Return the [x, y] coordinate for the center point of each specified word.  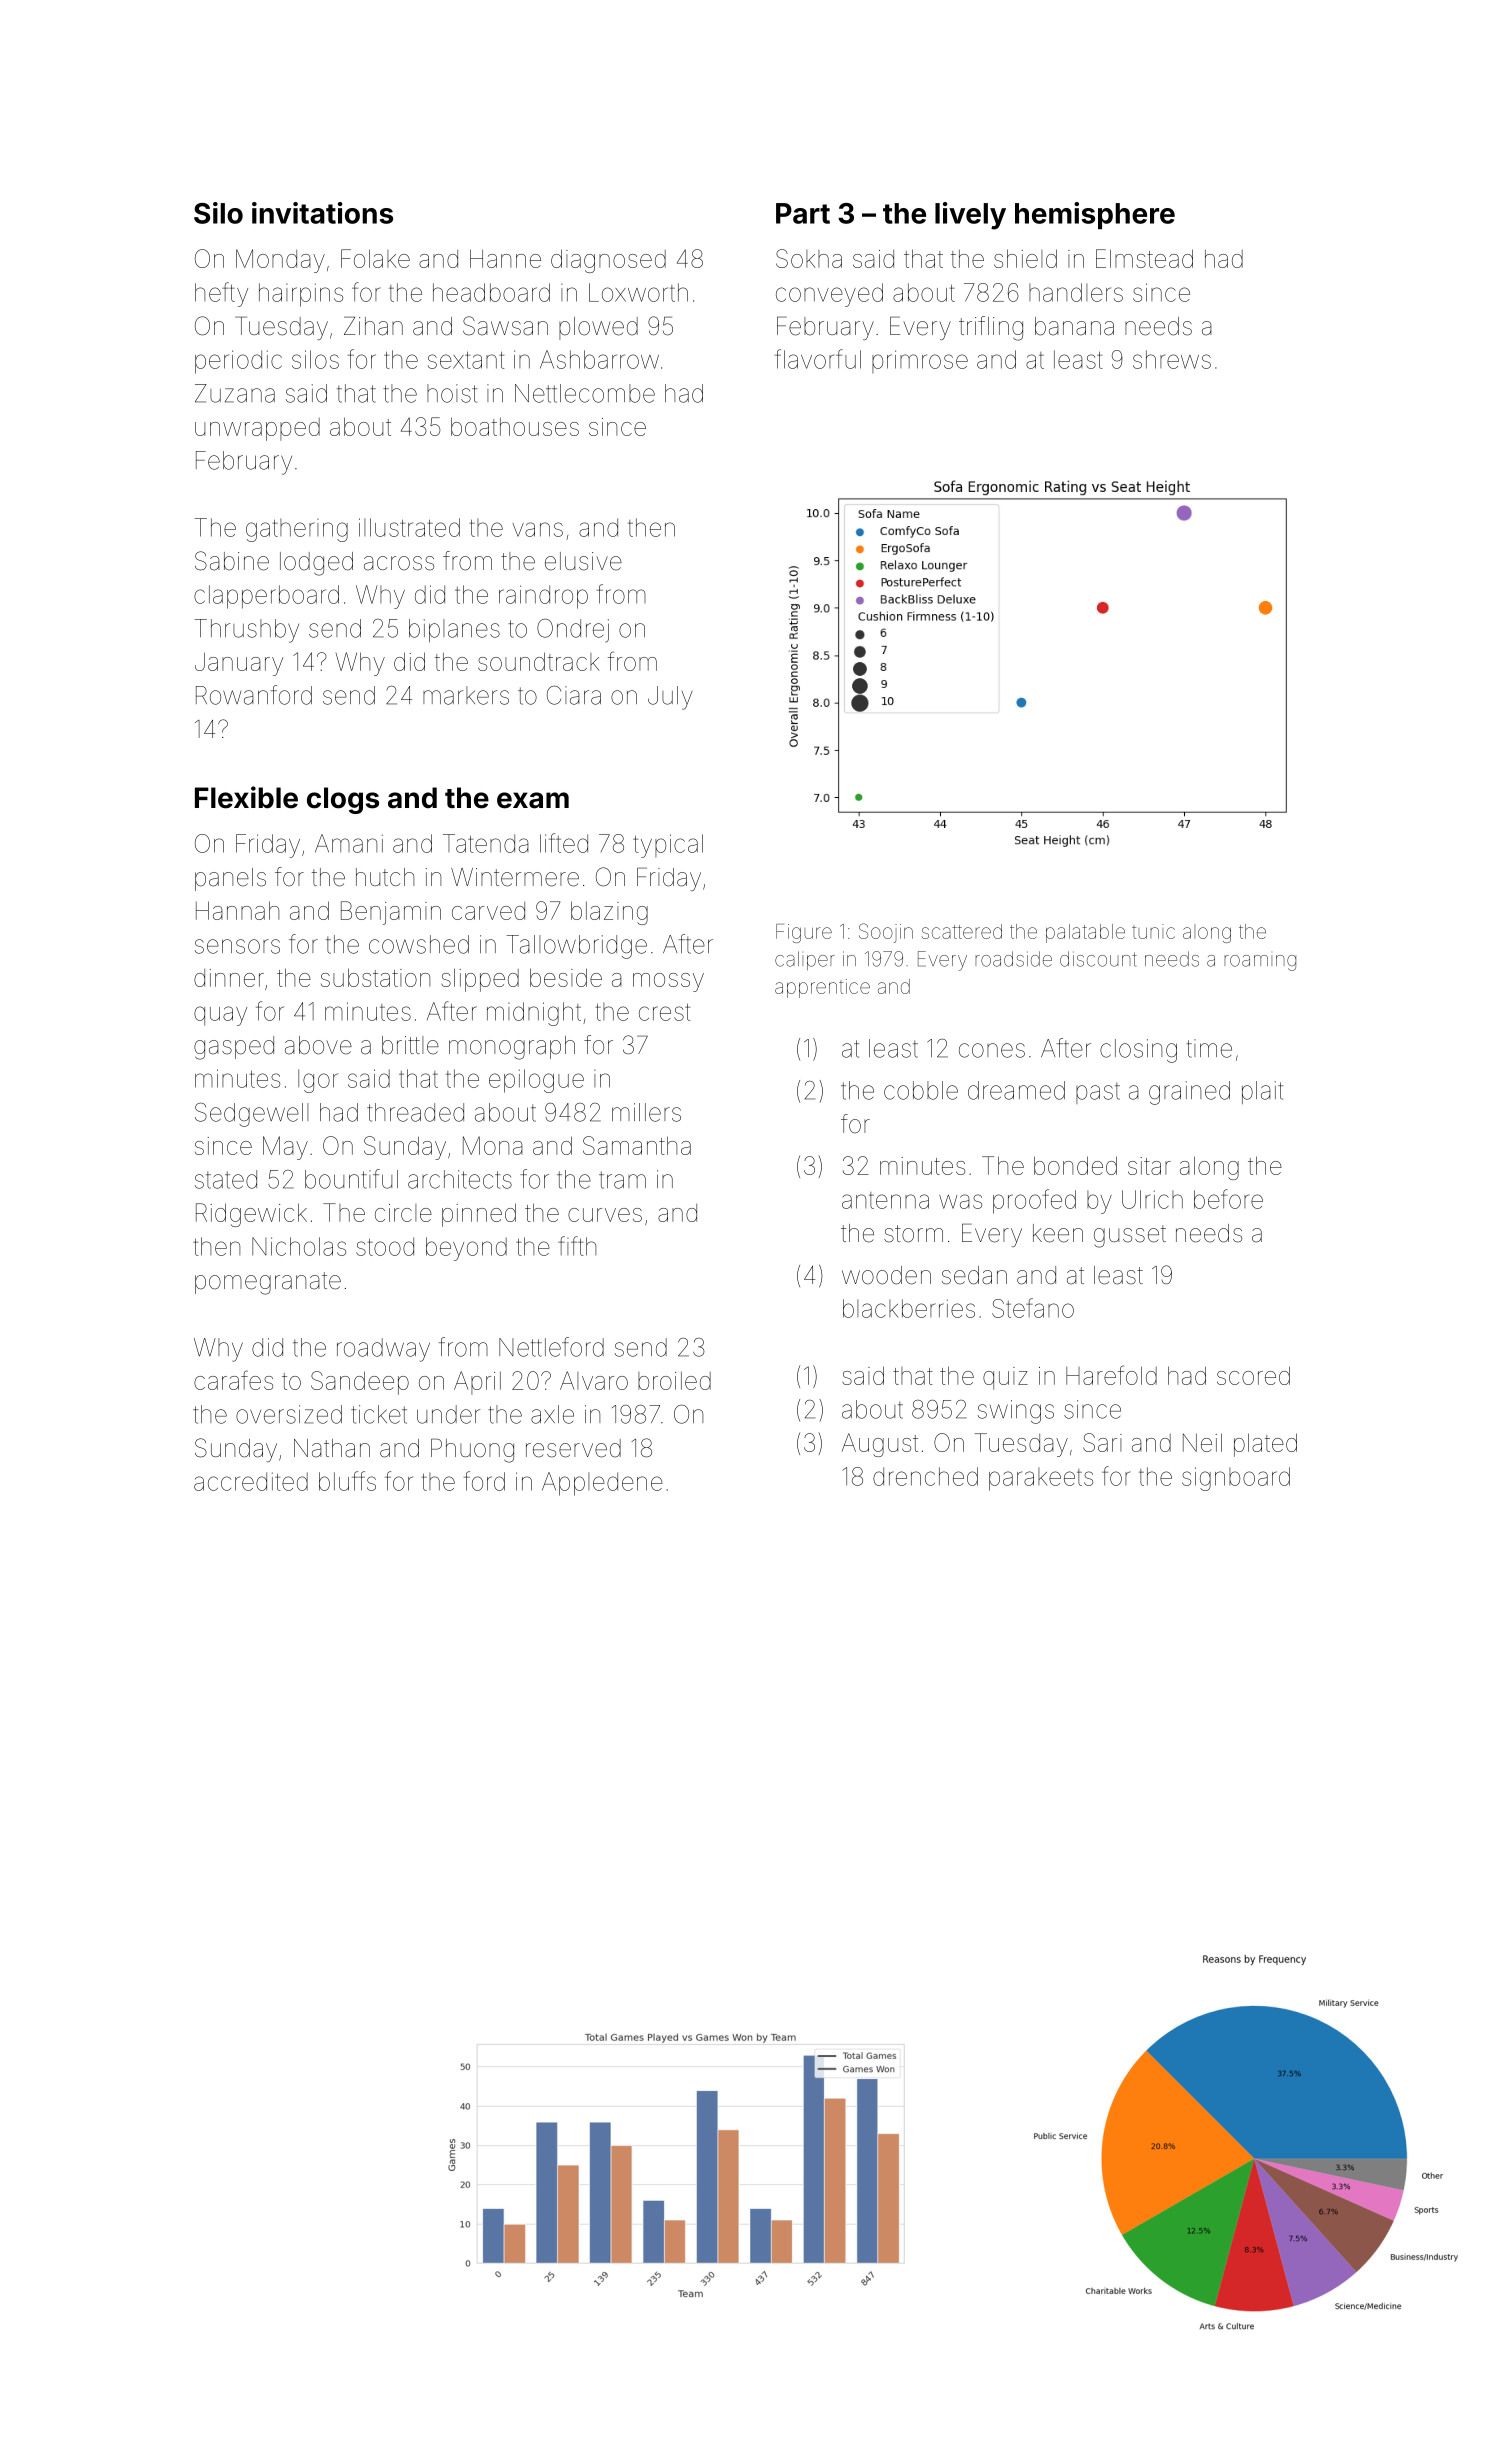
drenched [925, 1476]
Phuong [472, 1451]
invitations [322, 213]
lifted [564, 843]
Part [803, 213]
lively [970, 216]
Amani [349, 843]
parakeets [1041, 1479]
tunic [1153, 931]
